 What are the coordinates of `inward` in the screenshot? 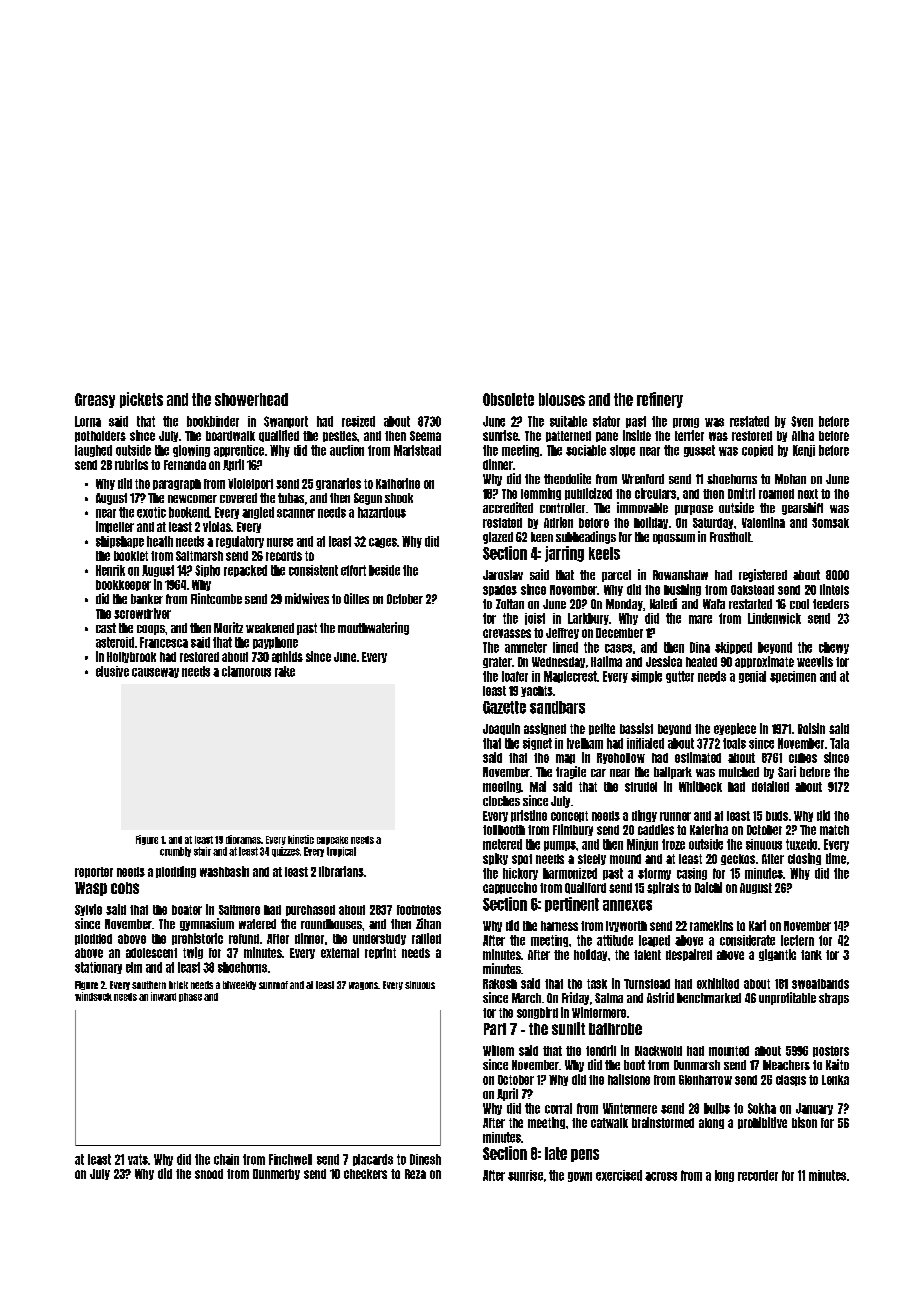 It's located at (163, 996).
